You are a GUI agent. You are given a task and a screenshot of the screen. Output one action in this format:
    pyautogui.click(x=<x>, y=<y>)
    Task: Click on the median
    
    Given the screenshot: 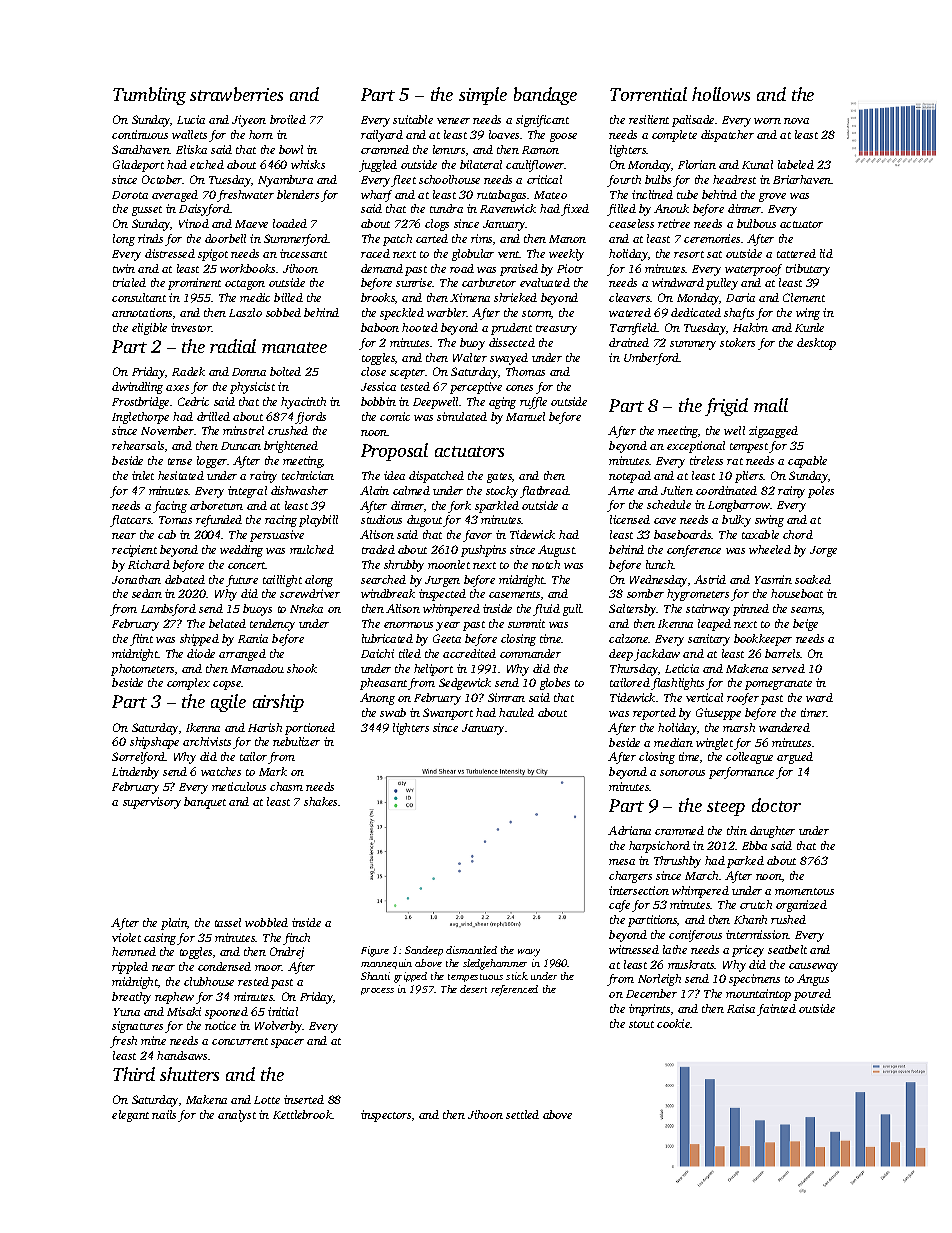 What is the action you would take?
    pyautogui.click(x=673, y=742)
